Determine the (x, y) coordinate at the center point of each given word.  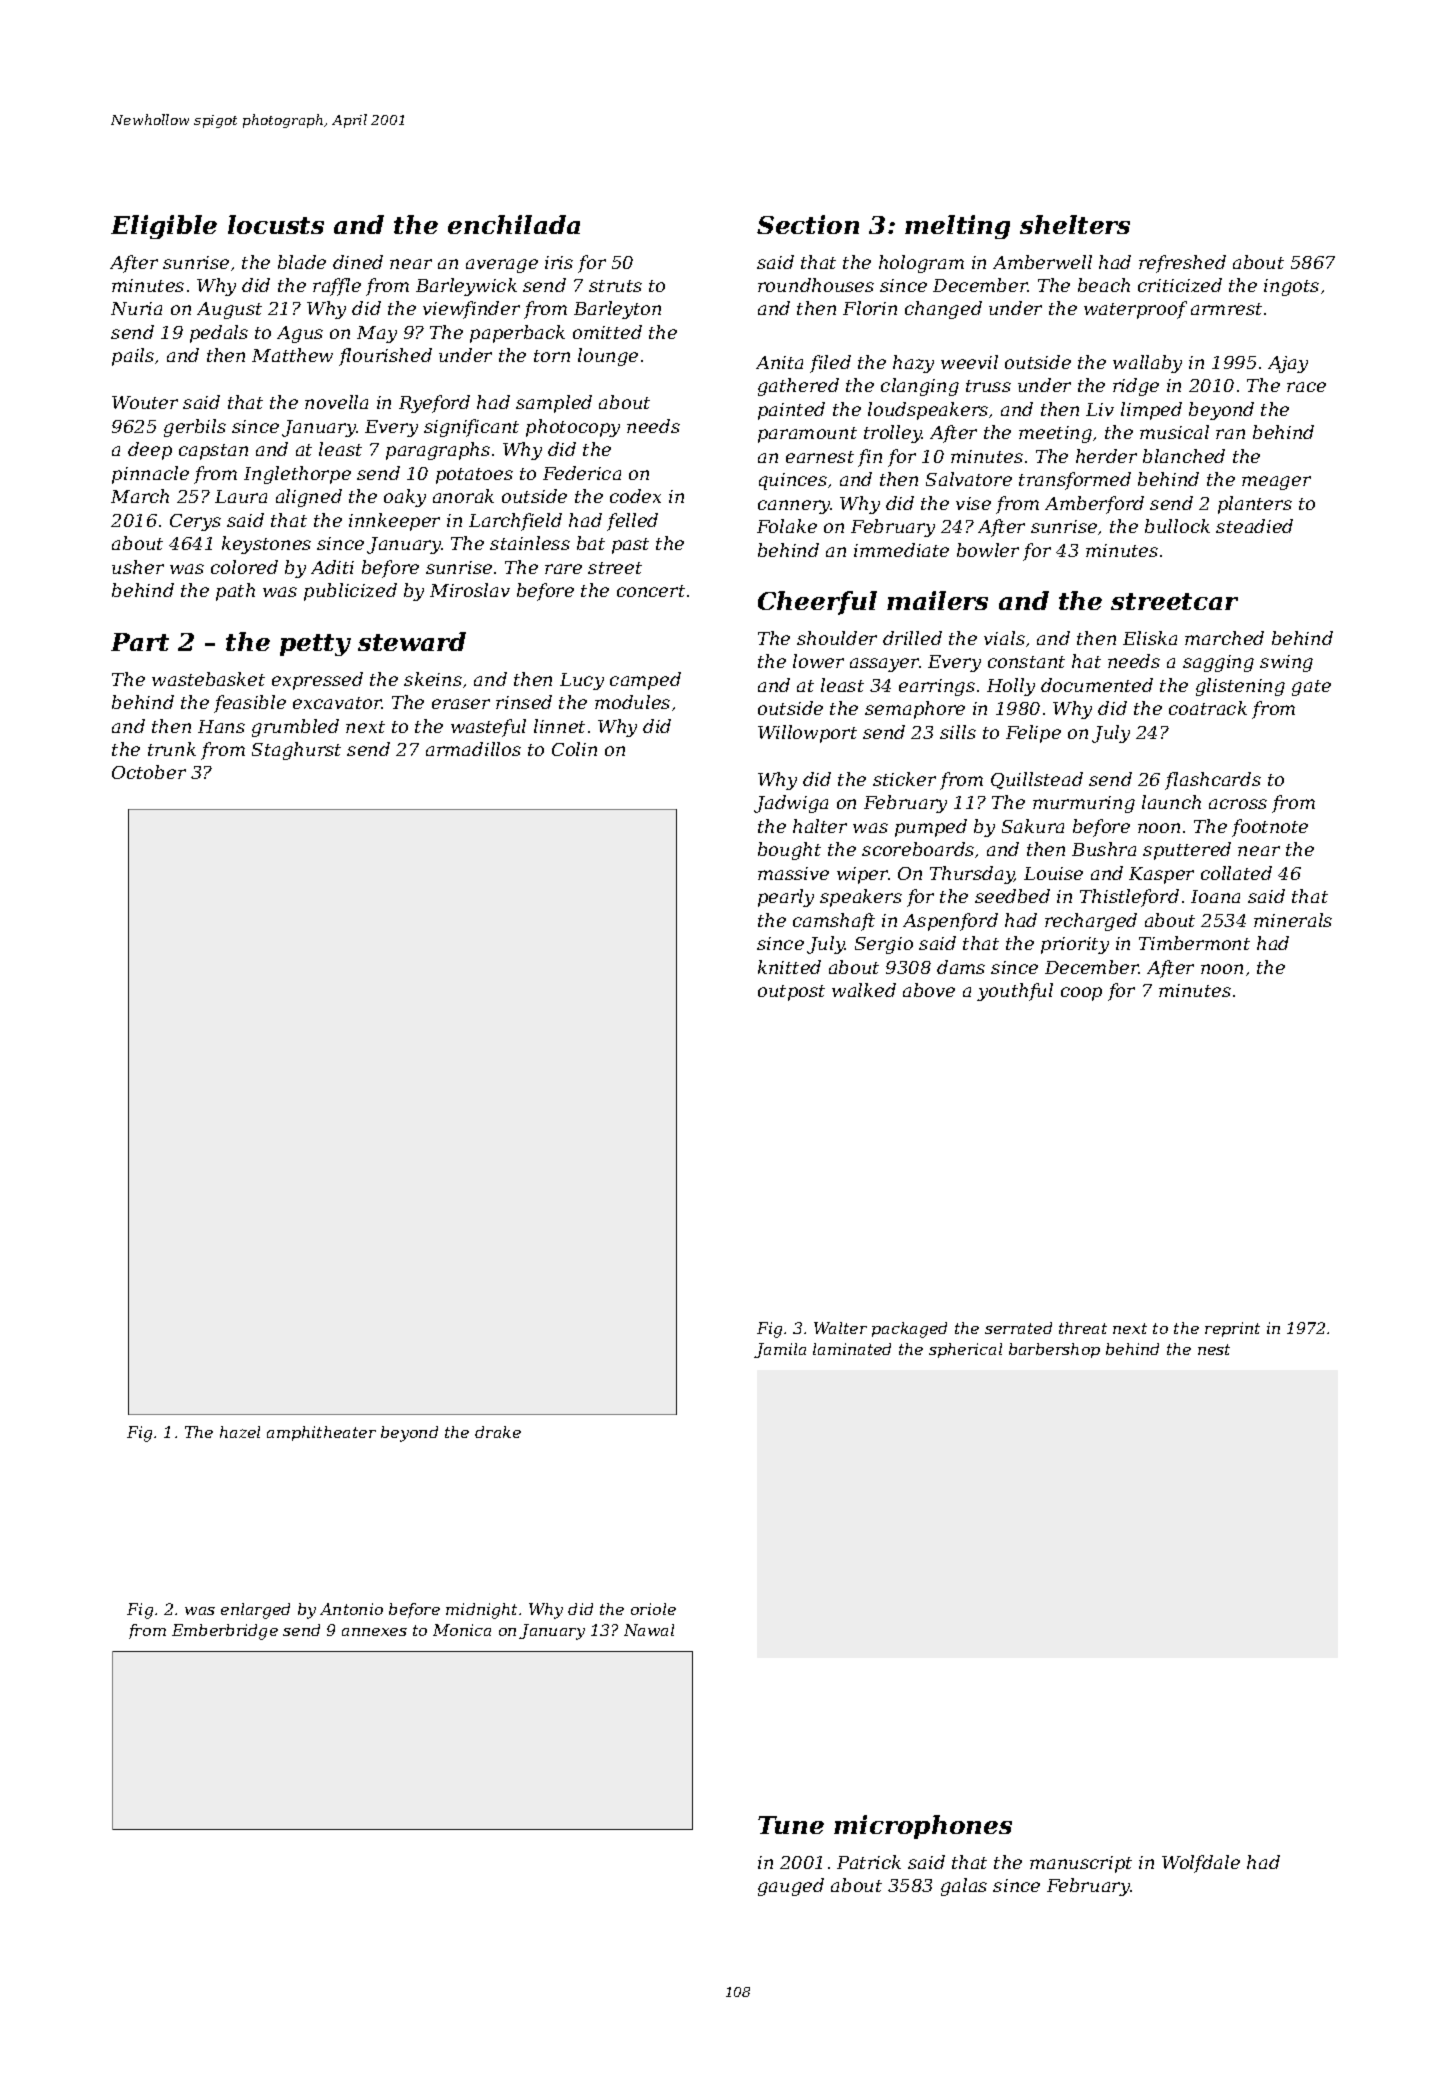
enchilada (514, 224)
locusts (276, 224)
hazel (240, 1432)
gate (1311, 688)
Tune (791, 1825)
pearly (786, 898)
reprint (1232, 1329)
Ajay (1288, 364)
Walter (840, 1328)
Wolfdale (1201, 1864)
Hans (221, 726)
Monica (462, 1630)
